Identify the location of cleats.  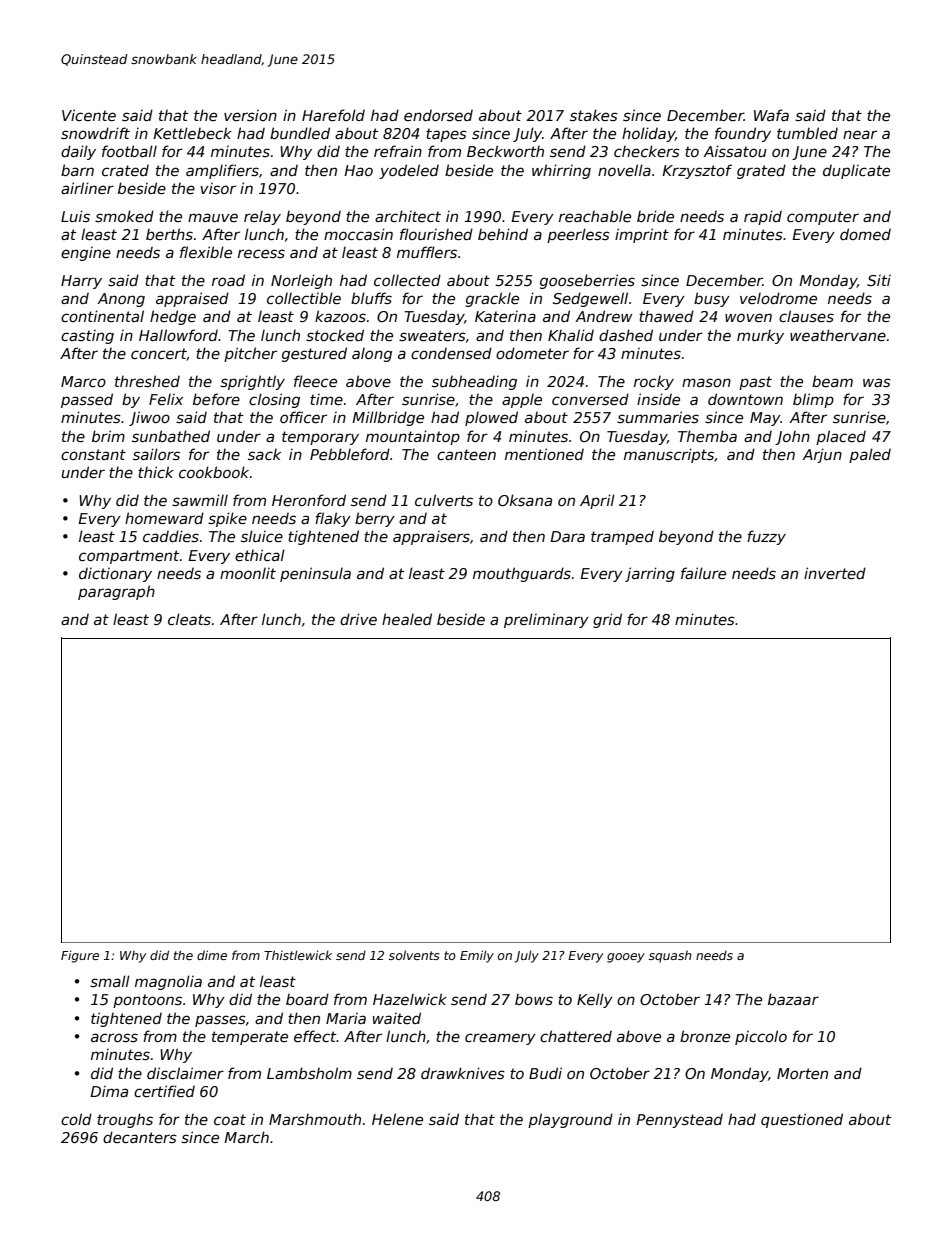
(189, 619).
